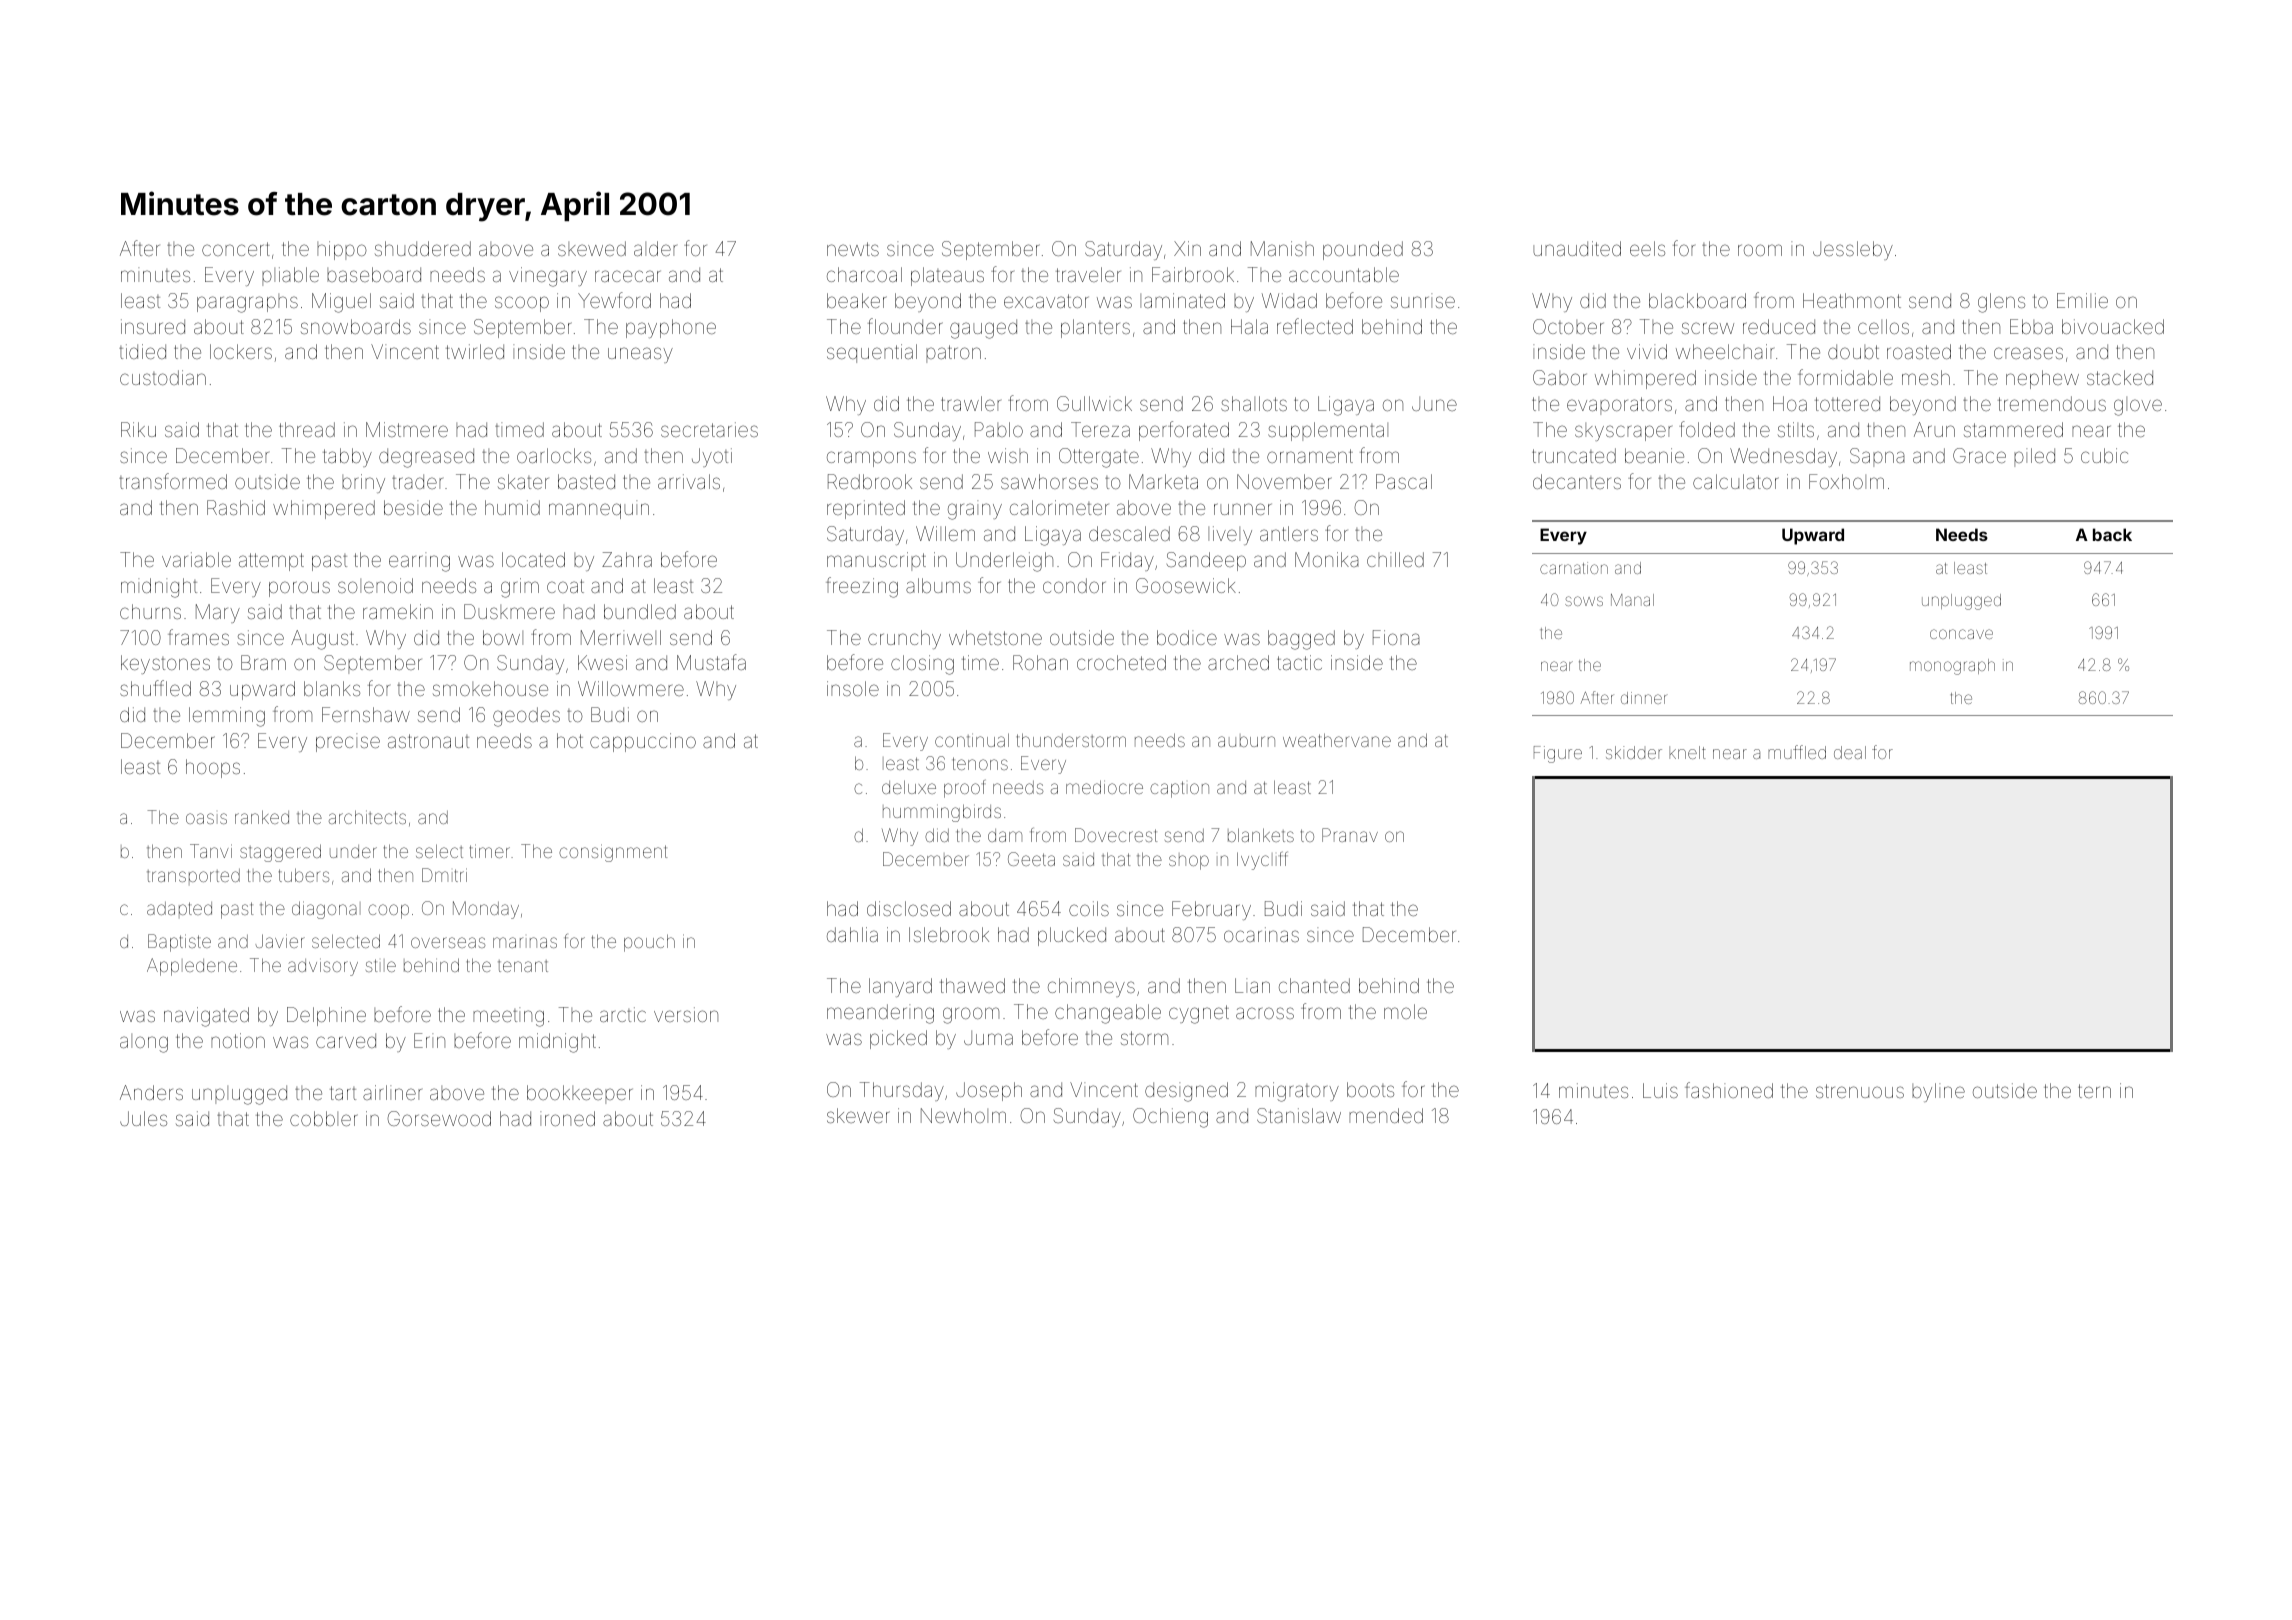  Describe the element at coordinates (2082, 300) in the document. I see `Emilie` at that location.
